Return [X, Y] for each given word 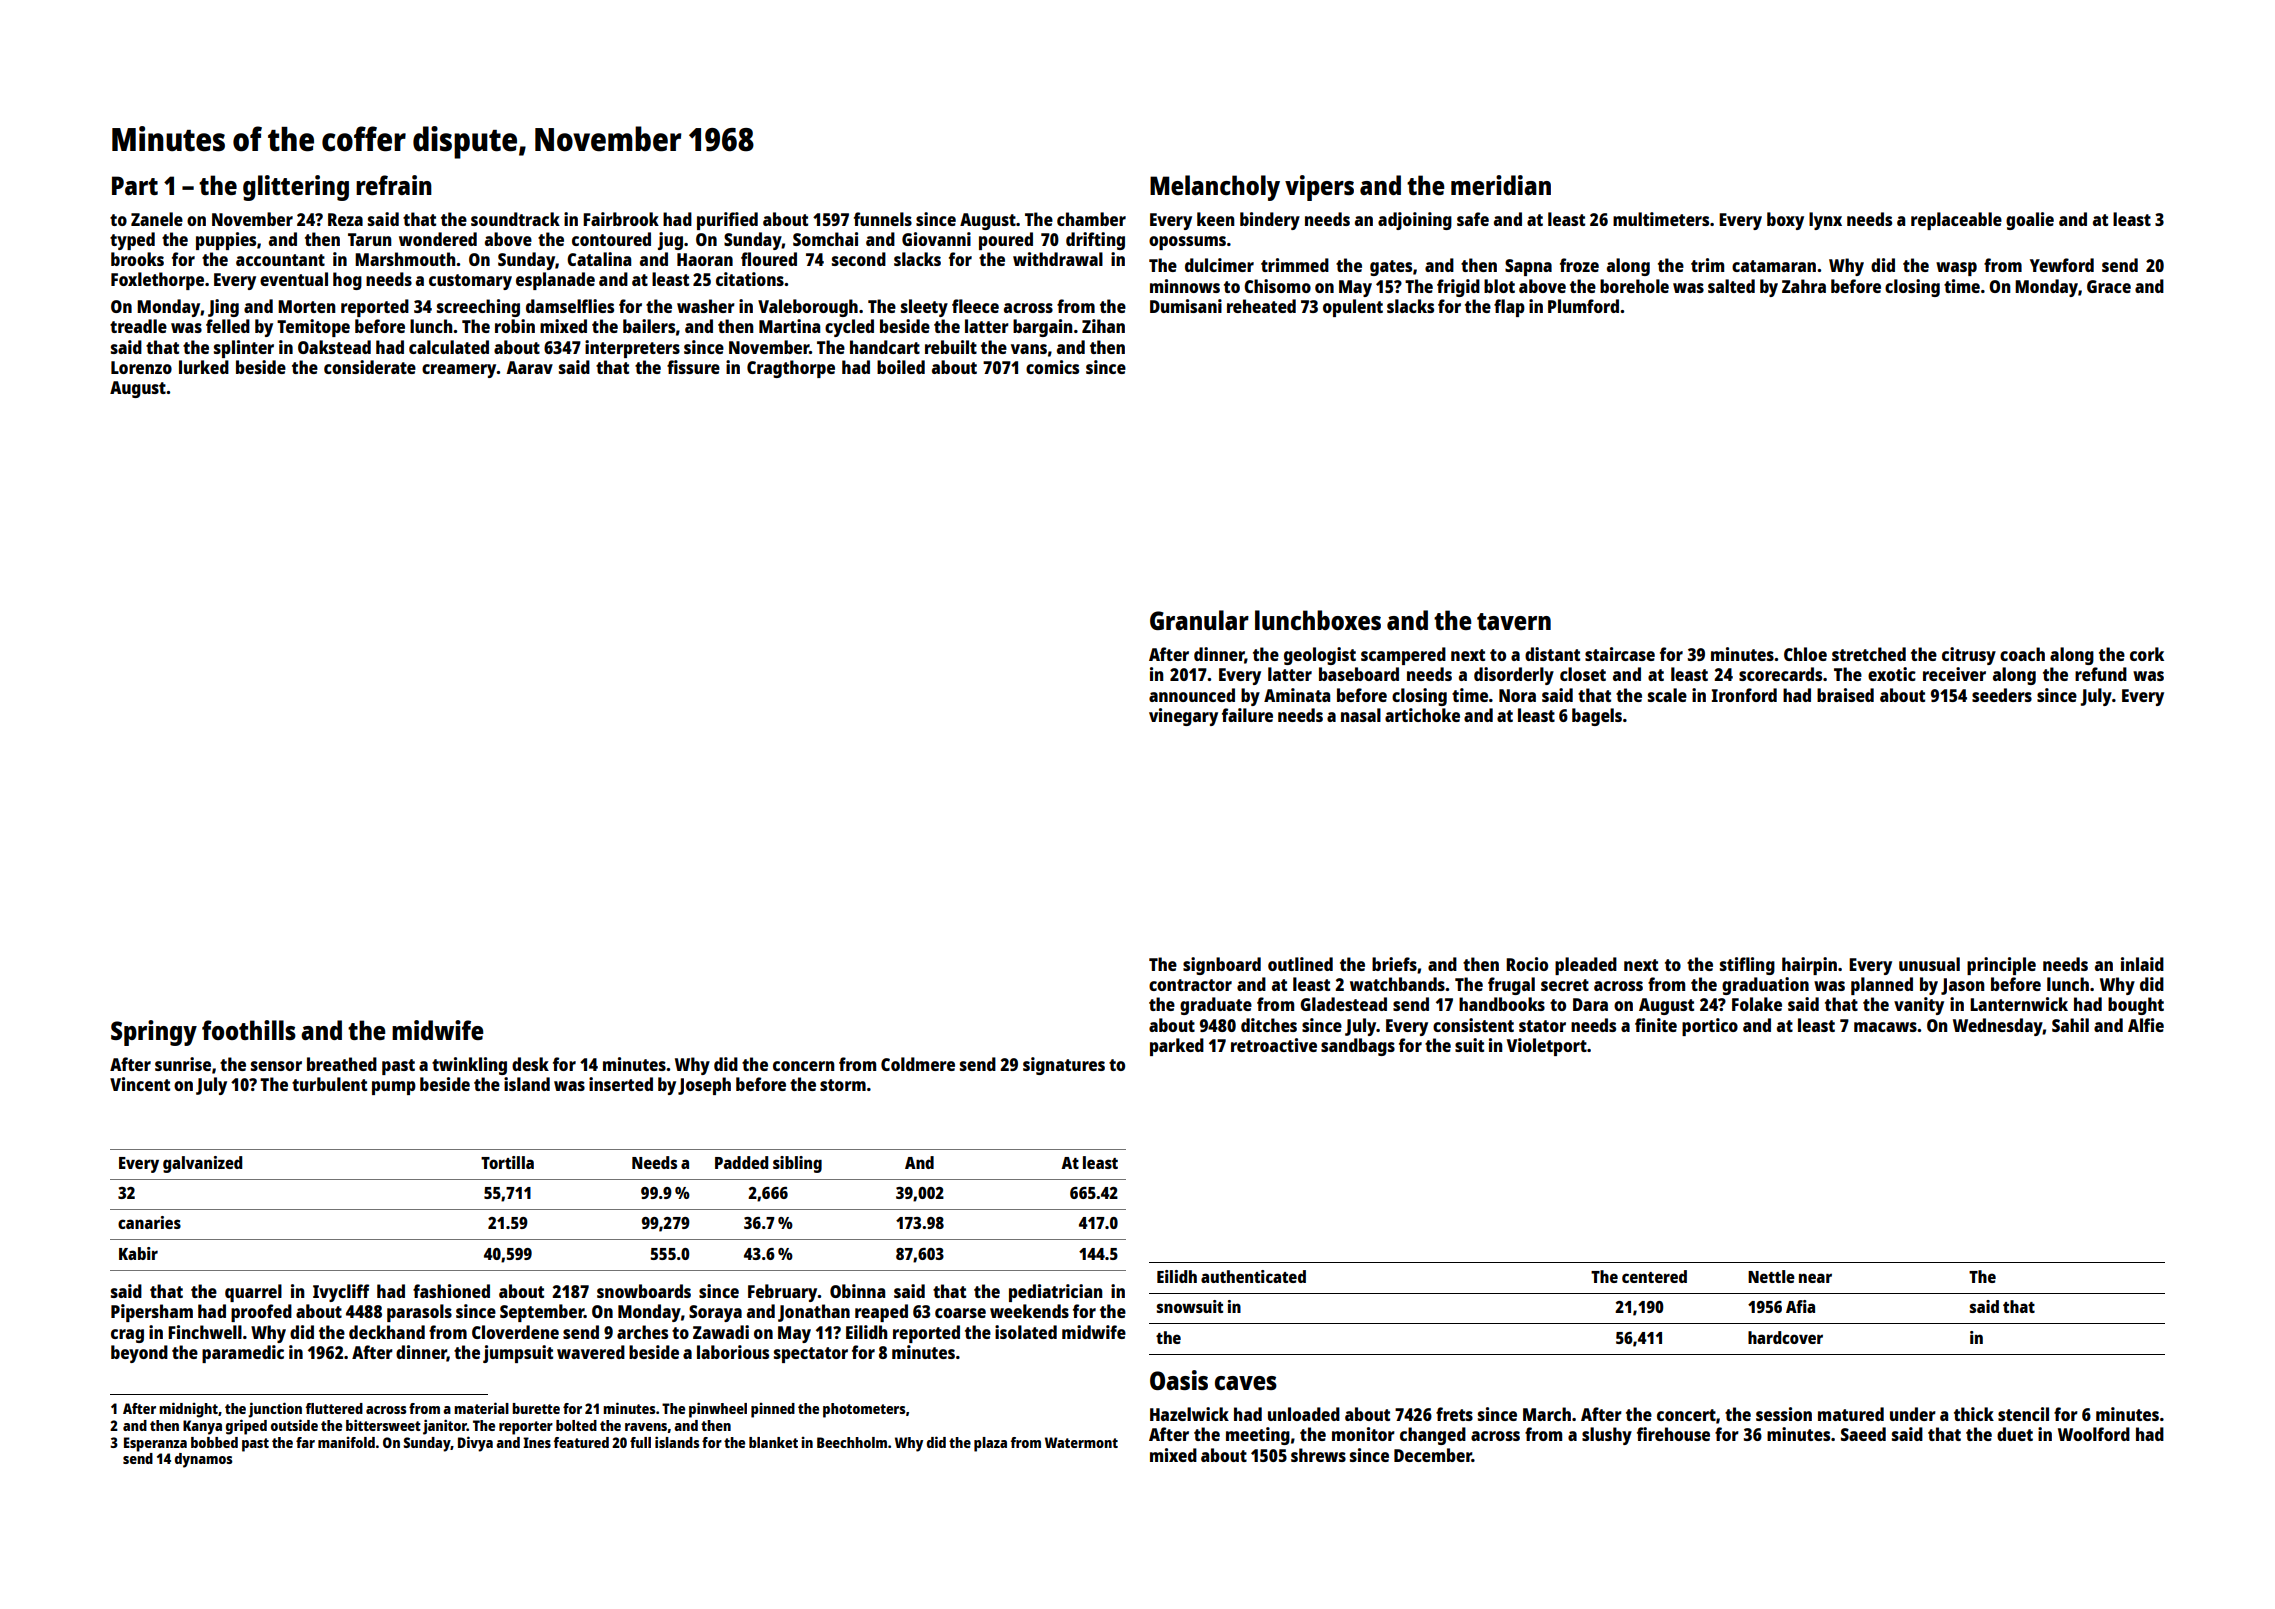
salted [1731, 286]
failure [1247, 715]
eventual [294, 279]
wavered [591, 1352]
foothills [249, 1030]
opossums [1187, 243]
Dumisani [1186, 306]
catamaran [1774, 266]
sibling [797, 1164]
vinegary [1183, 717]
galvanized [202, 1164]
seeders [2002, 695]
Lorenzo [141, 367]
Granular [1199, 620]
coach [2022, 654]
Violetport [1547, 1047]
